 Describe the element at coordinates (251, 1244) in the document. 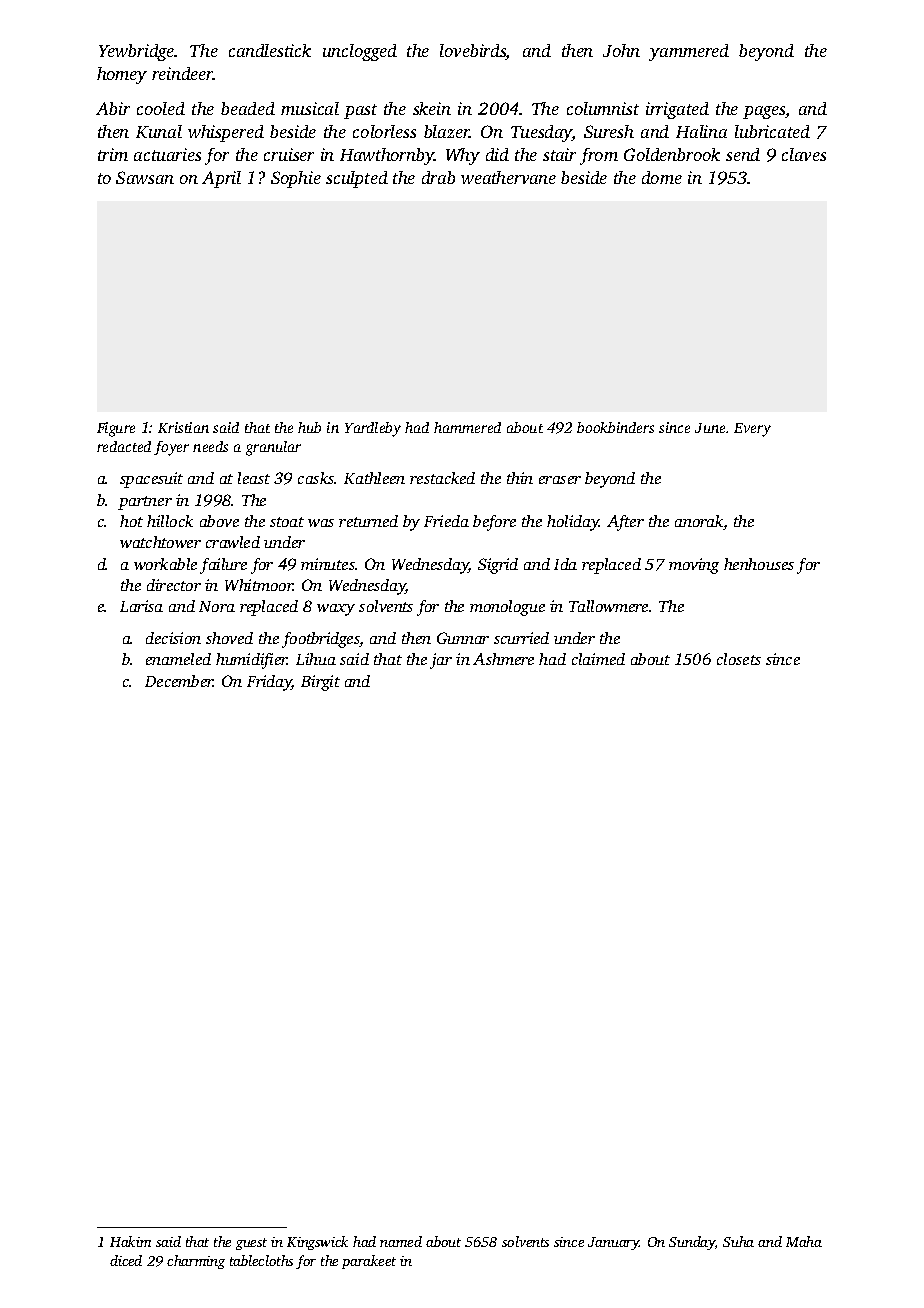

I see `guest` at that location.
